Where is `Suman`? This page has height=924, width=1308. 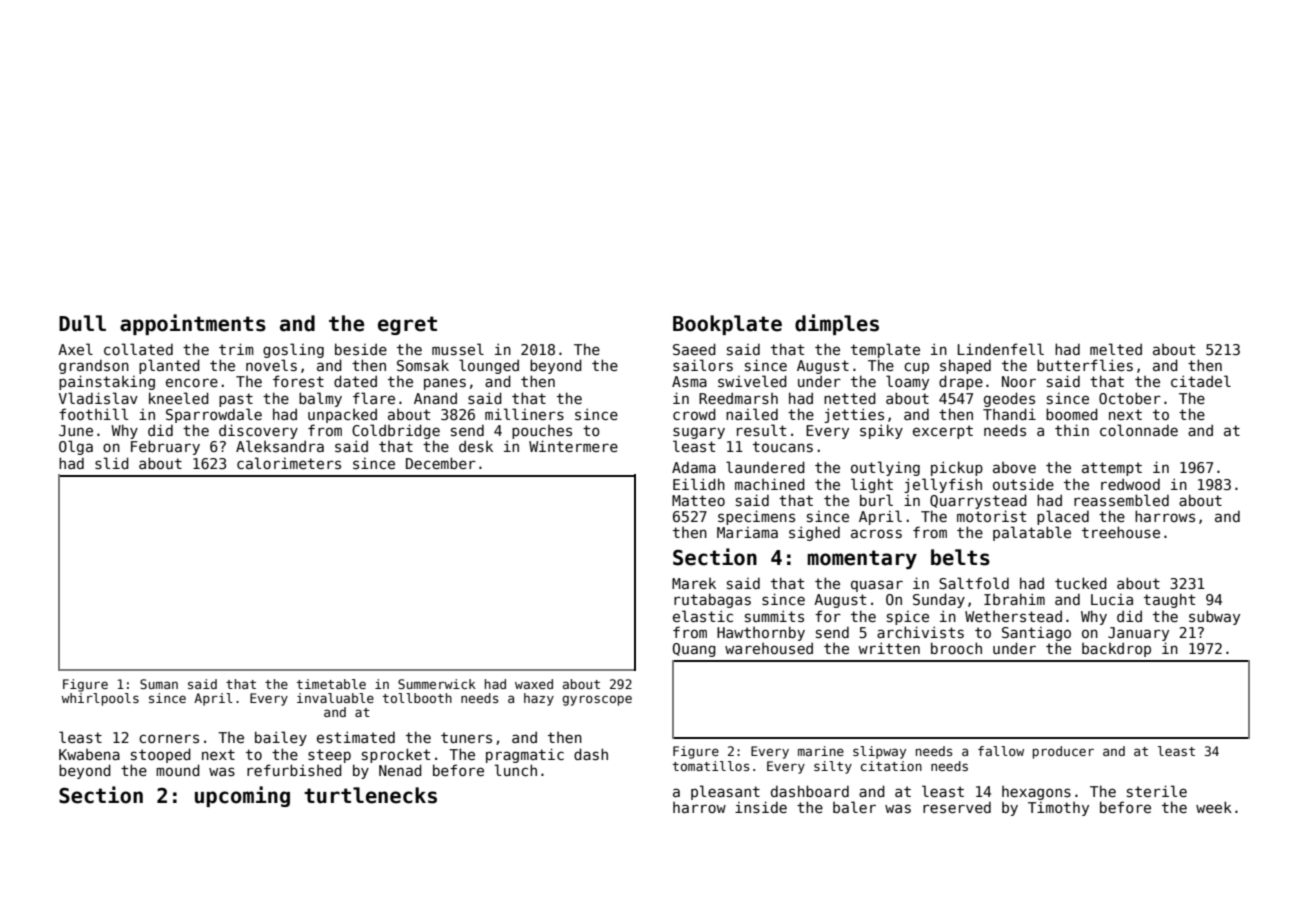 Suman is located at coordinates (159, 684).
